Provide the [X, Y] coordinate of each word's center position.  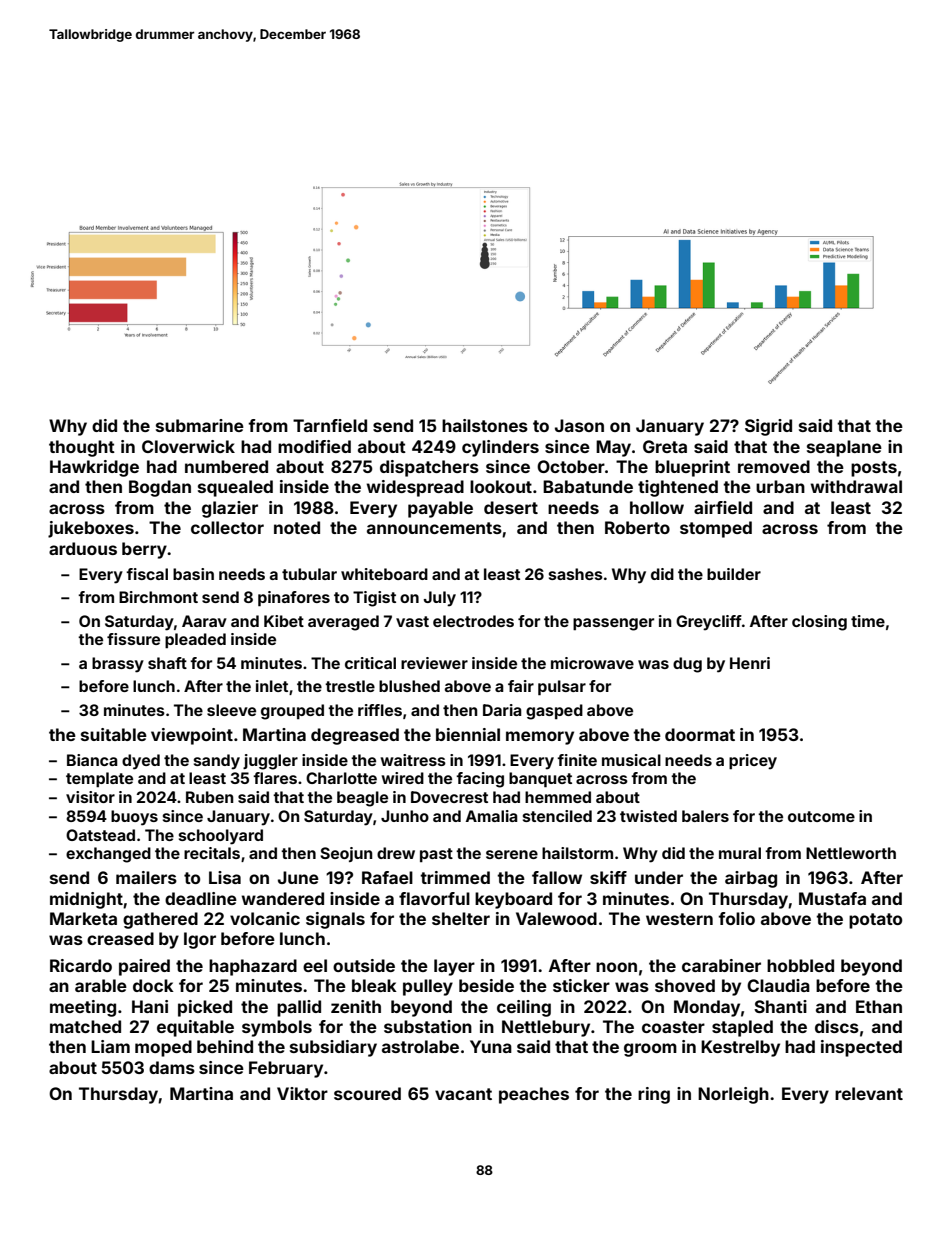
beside [486, 985]
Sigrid [768, 427]
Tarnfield [330, 425]
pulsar [562, 687]
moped [163, 1048]
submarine [200, 425]
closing [819, 623]
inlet [272, 686]
